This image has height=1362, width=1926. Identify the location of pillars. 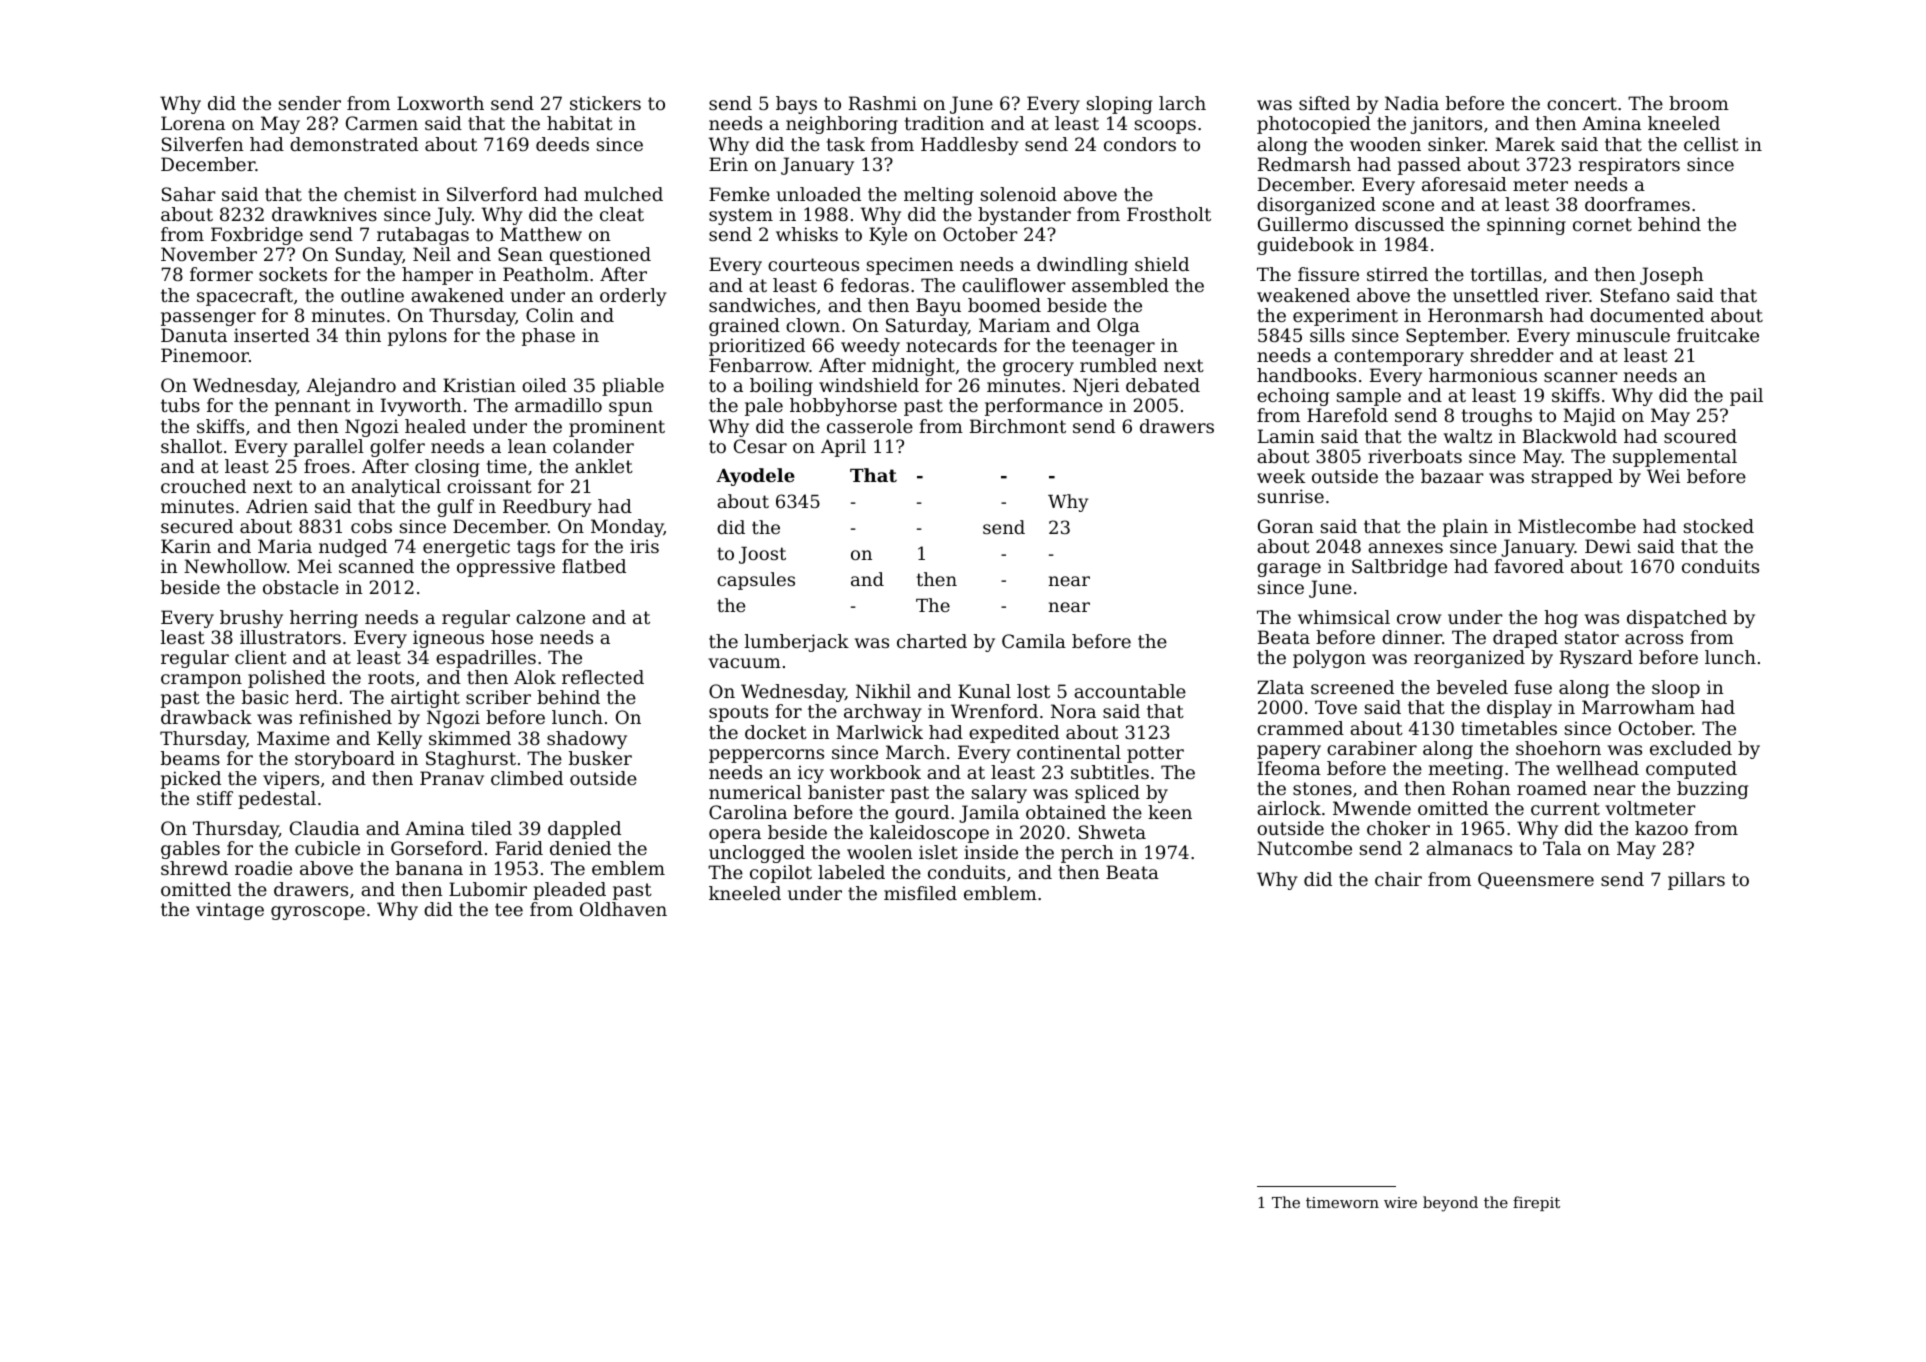
(1696, 881).
